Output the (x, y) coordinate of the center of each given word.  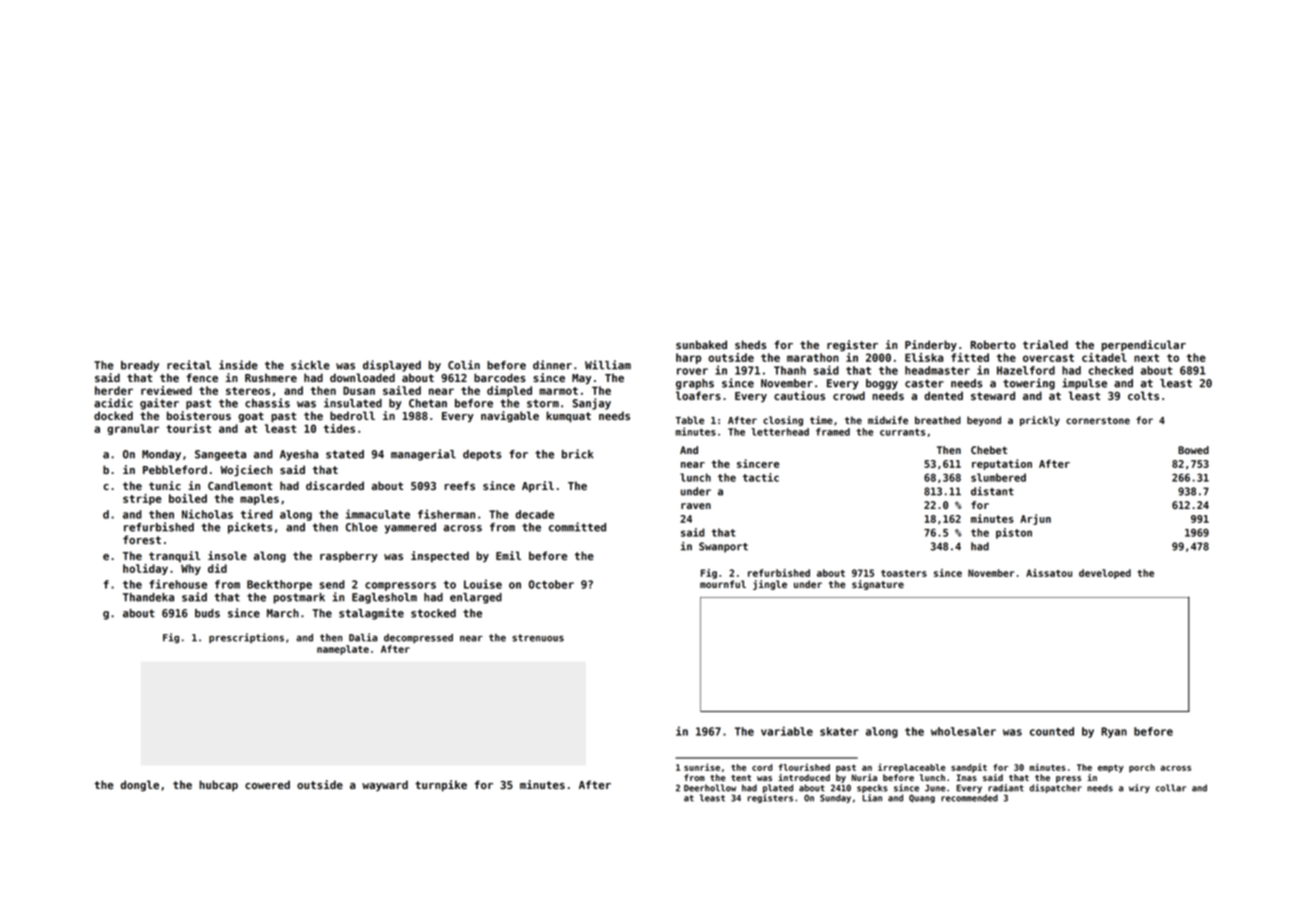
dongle (140, 785)
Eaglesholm (384, 598)
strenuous (538, 638)
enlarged (476, 598)
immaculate (378, 514)
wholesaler (963, 731)
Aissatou (1049, 573)
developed (1105, 574)
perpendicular (1144, 345)
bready (140, 366)
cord (762, 767)
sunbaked (701, 344)
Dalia (363, 637)
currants (902, 432)
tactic (761, 477)
